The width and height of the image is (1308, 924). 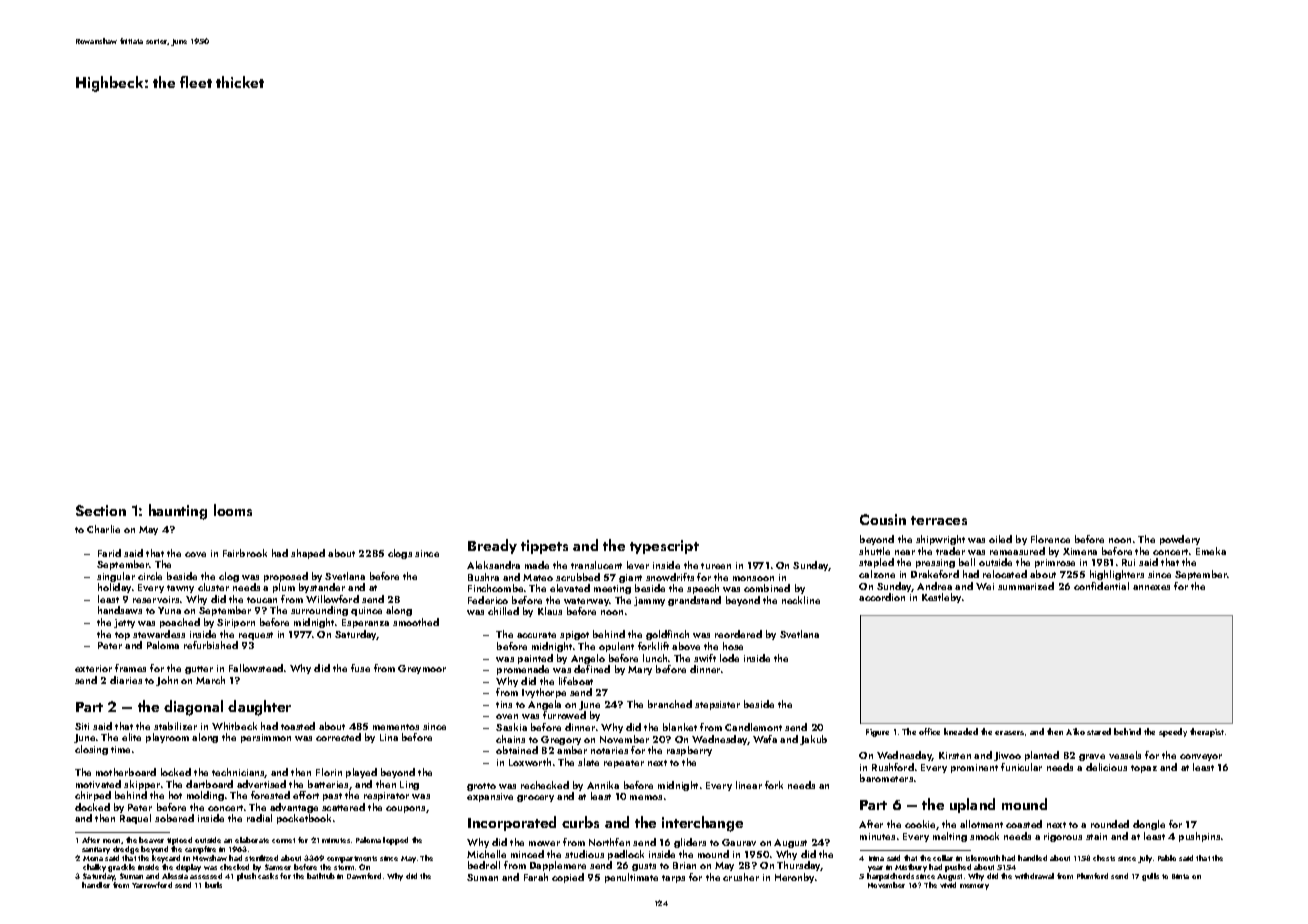 What do you see at coordinates (883, 519) in the image?
I see `Cousin` at bounding box center [883, 519].
